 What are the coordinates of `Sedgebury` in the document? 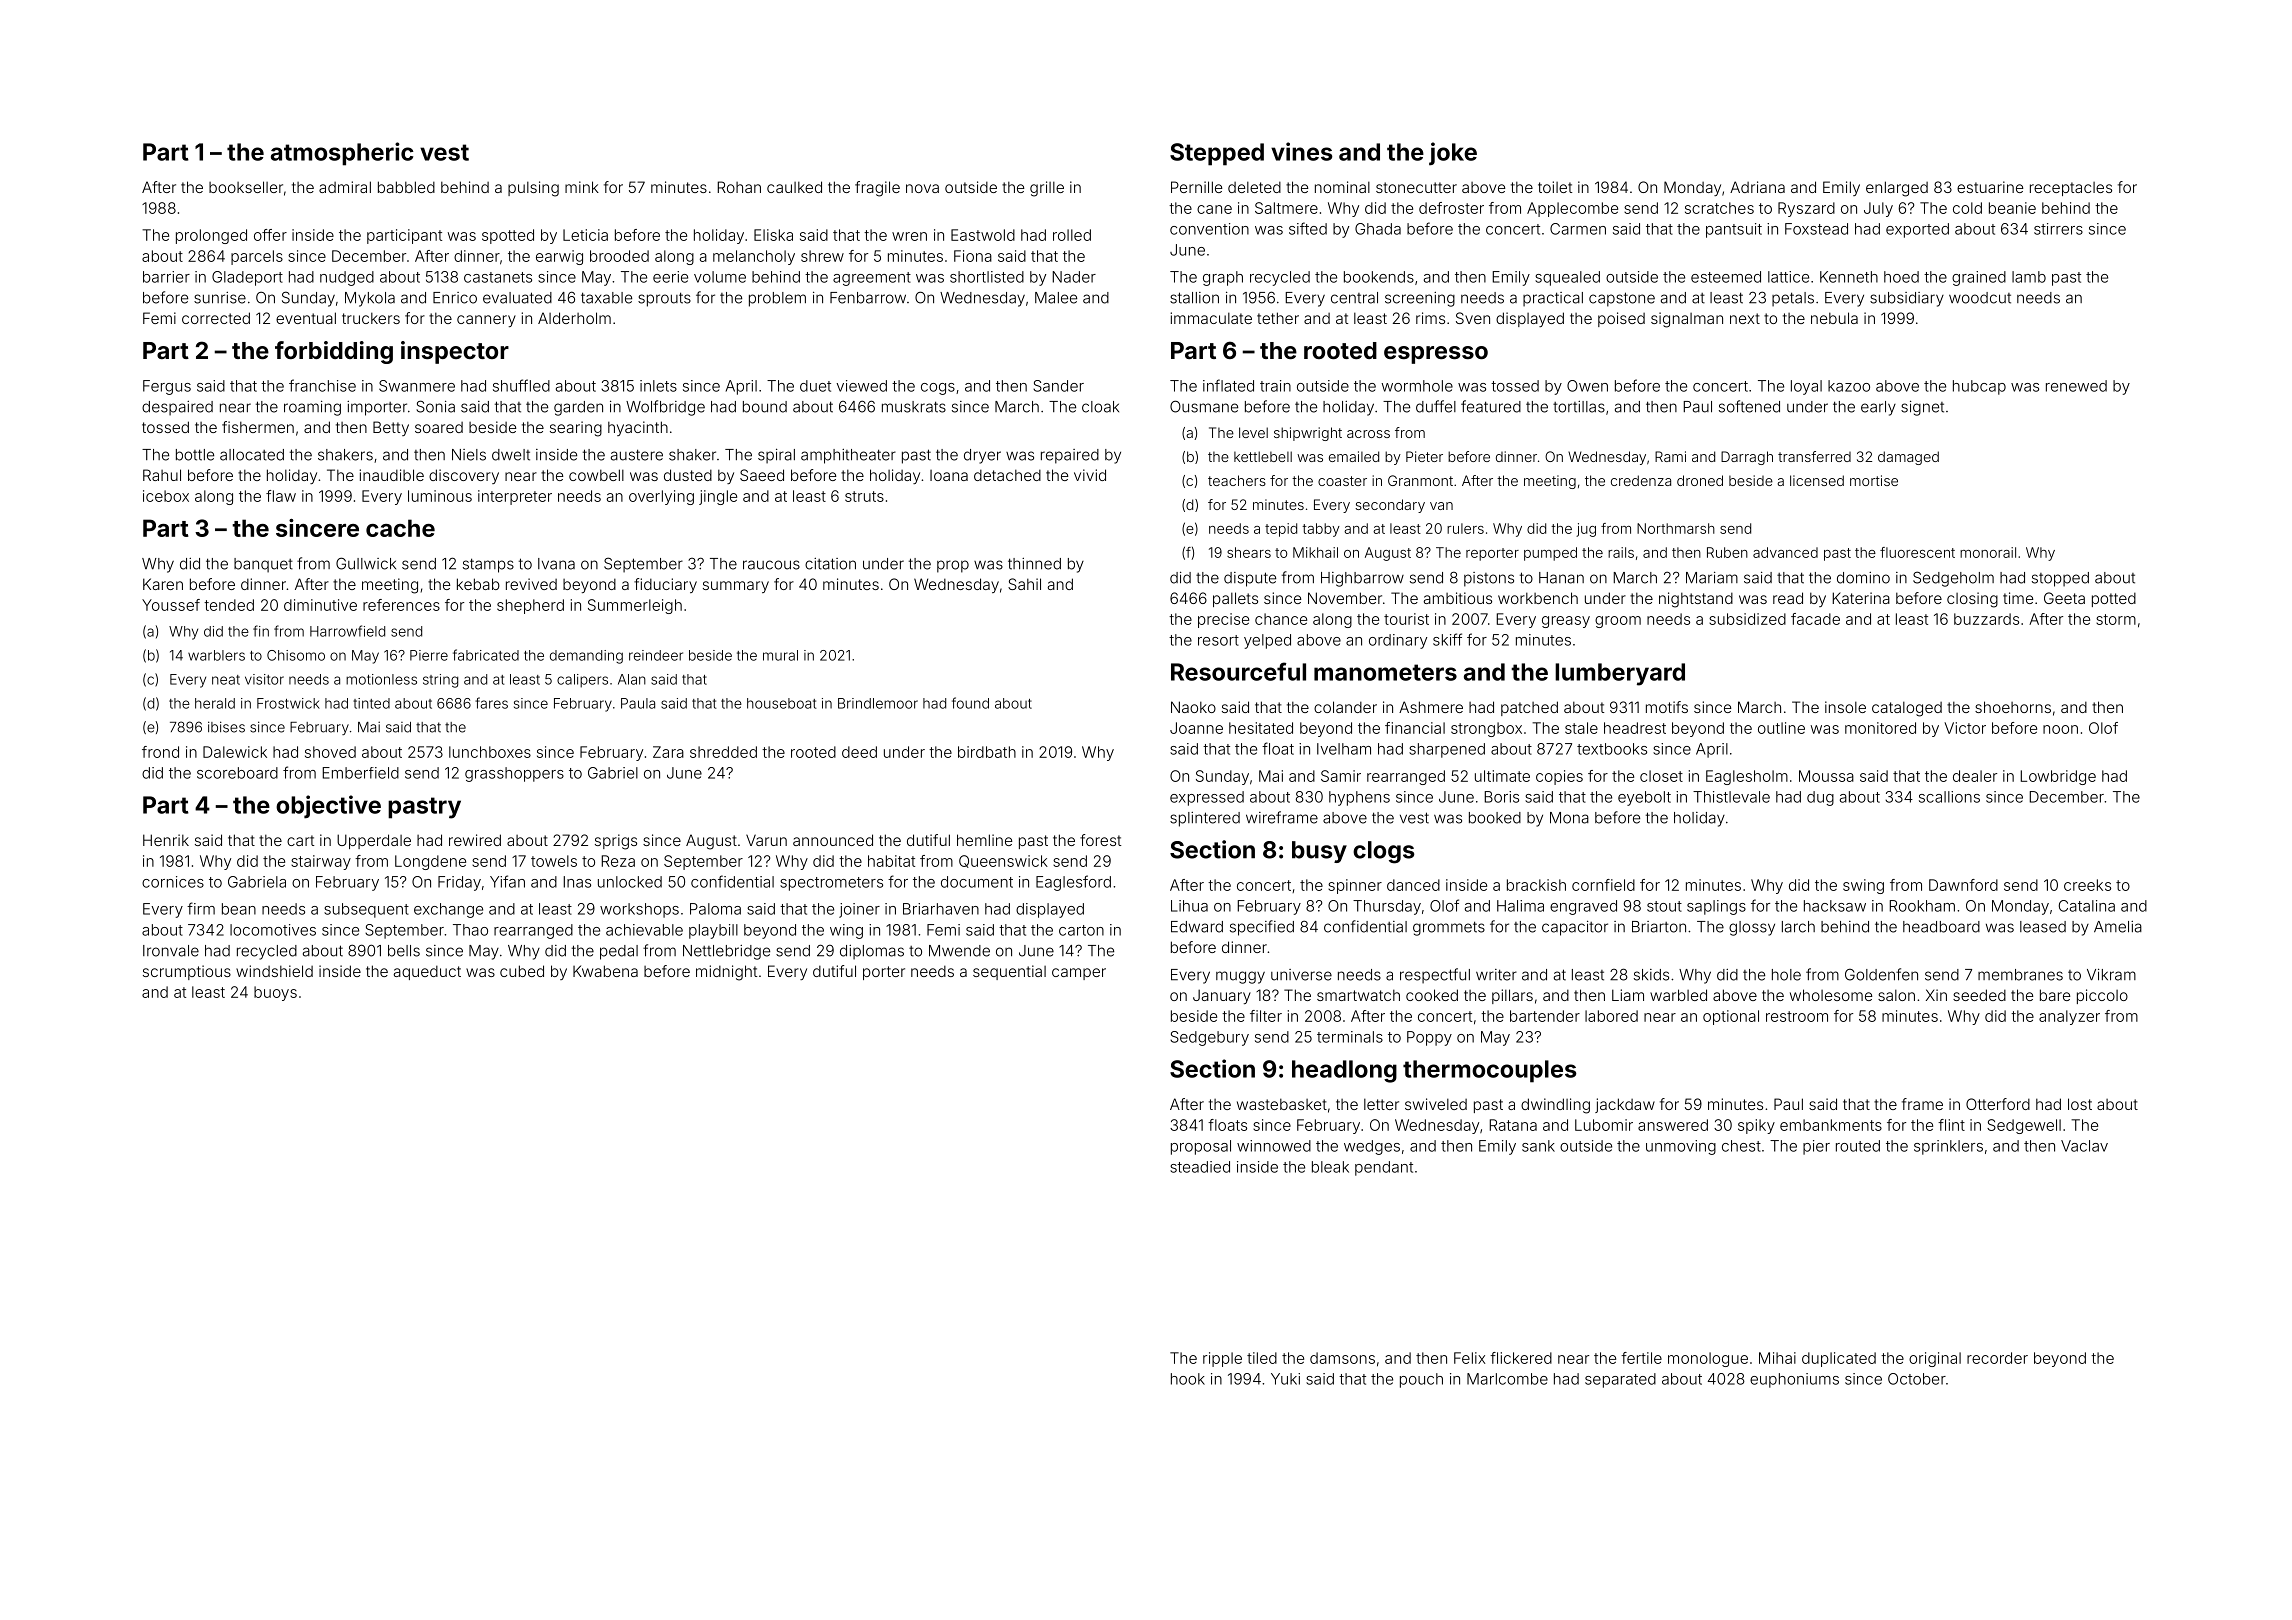 It's located at (1209, 1038).
